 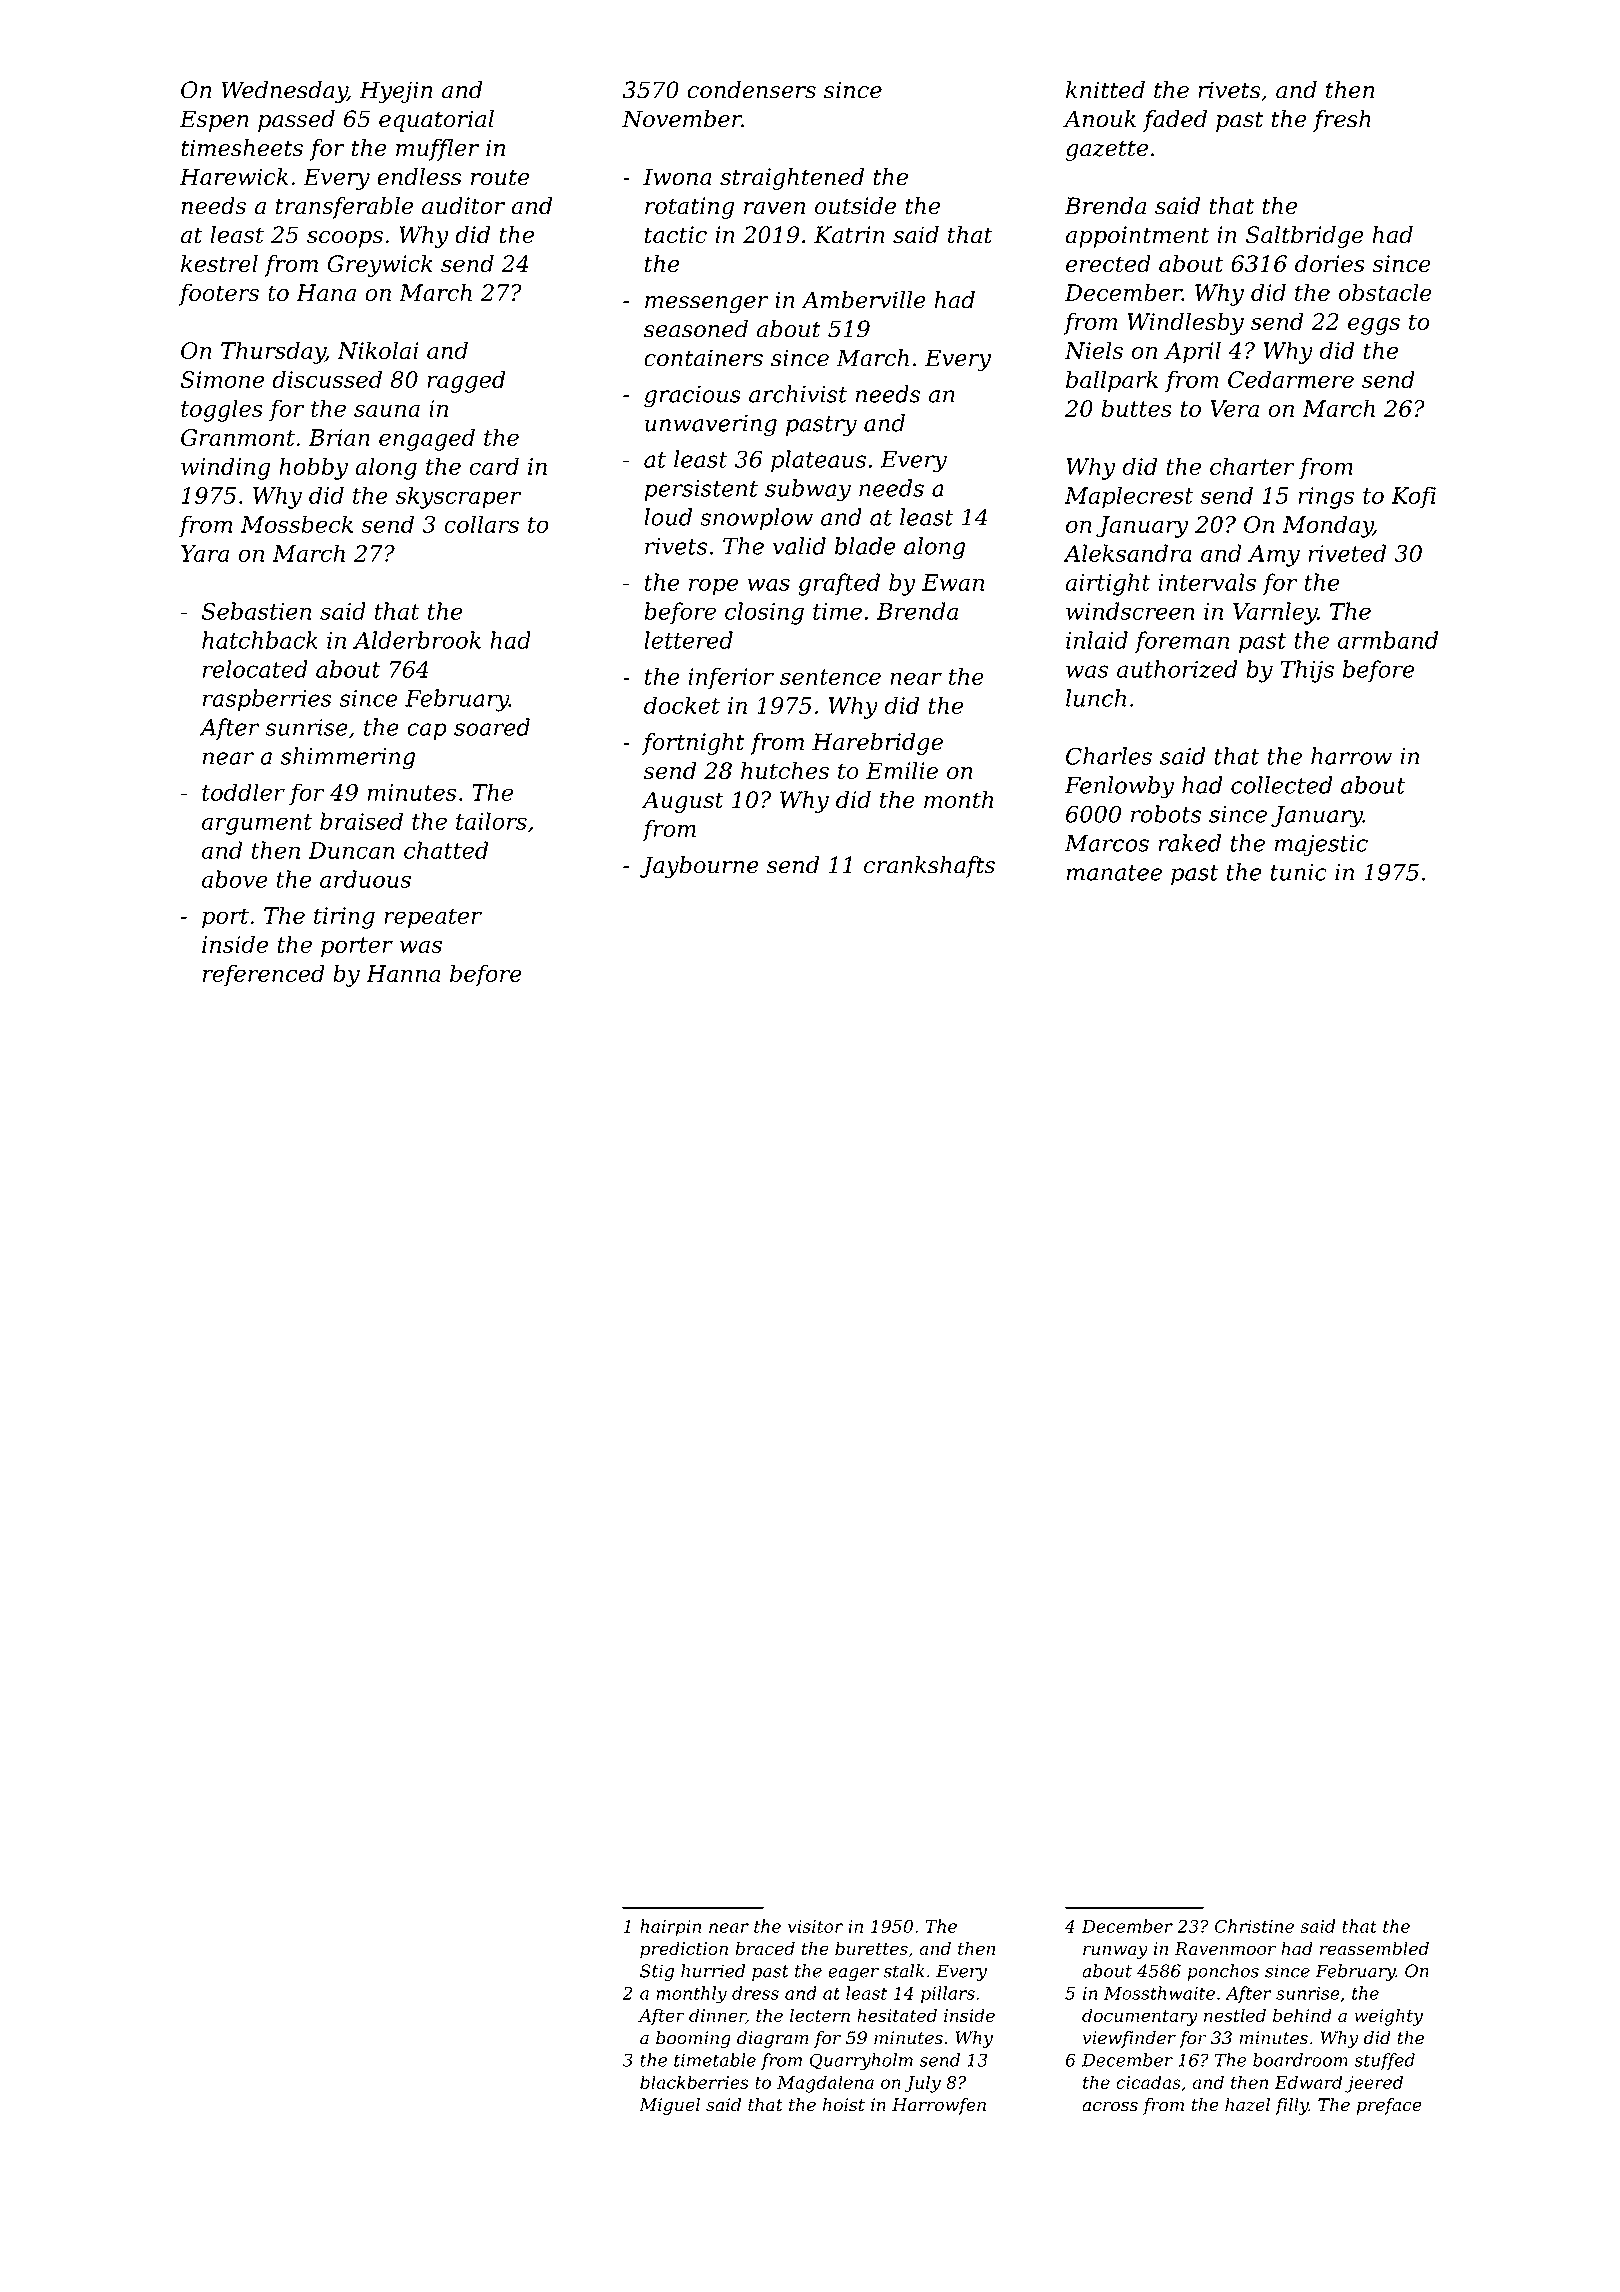 I want to click on crankshafts, so click(x=929, y=867).
